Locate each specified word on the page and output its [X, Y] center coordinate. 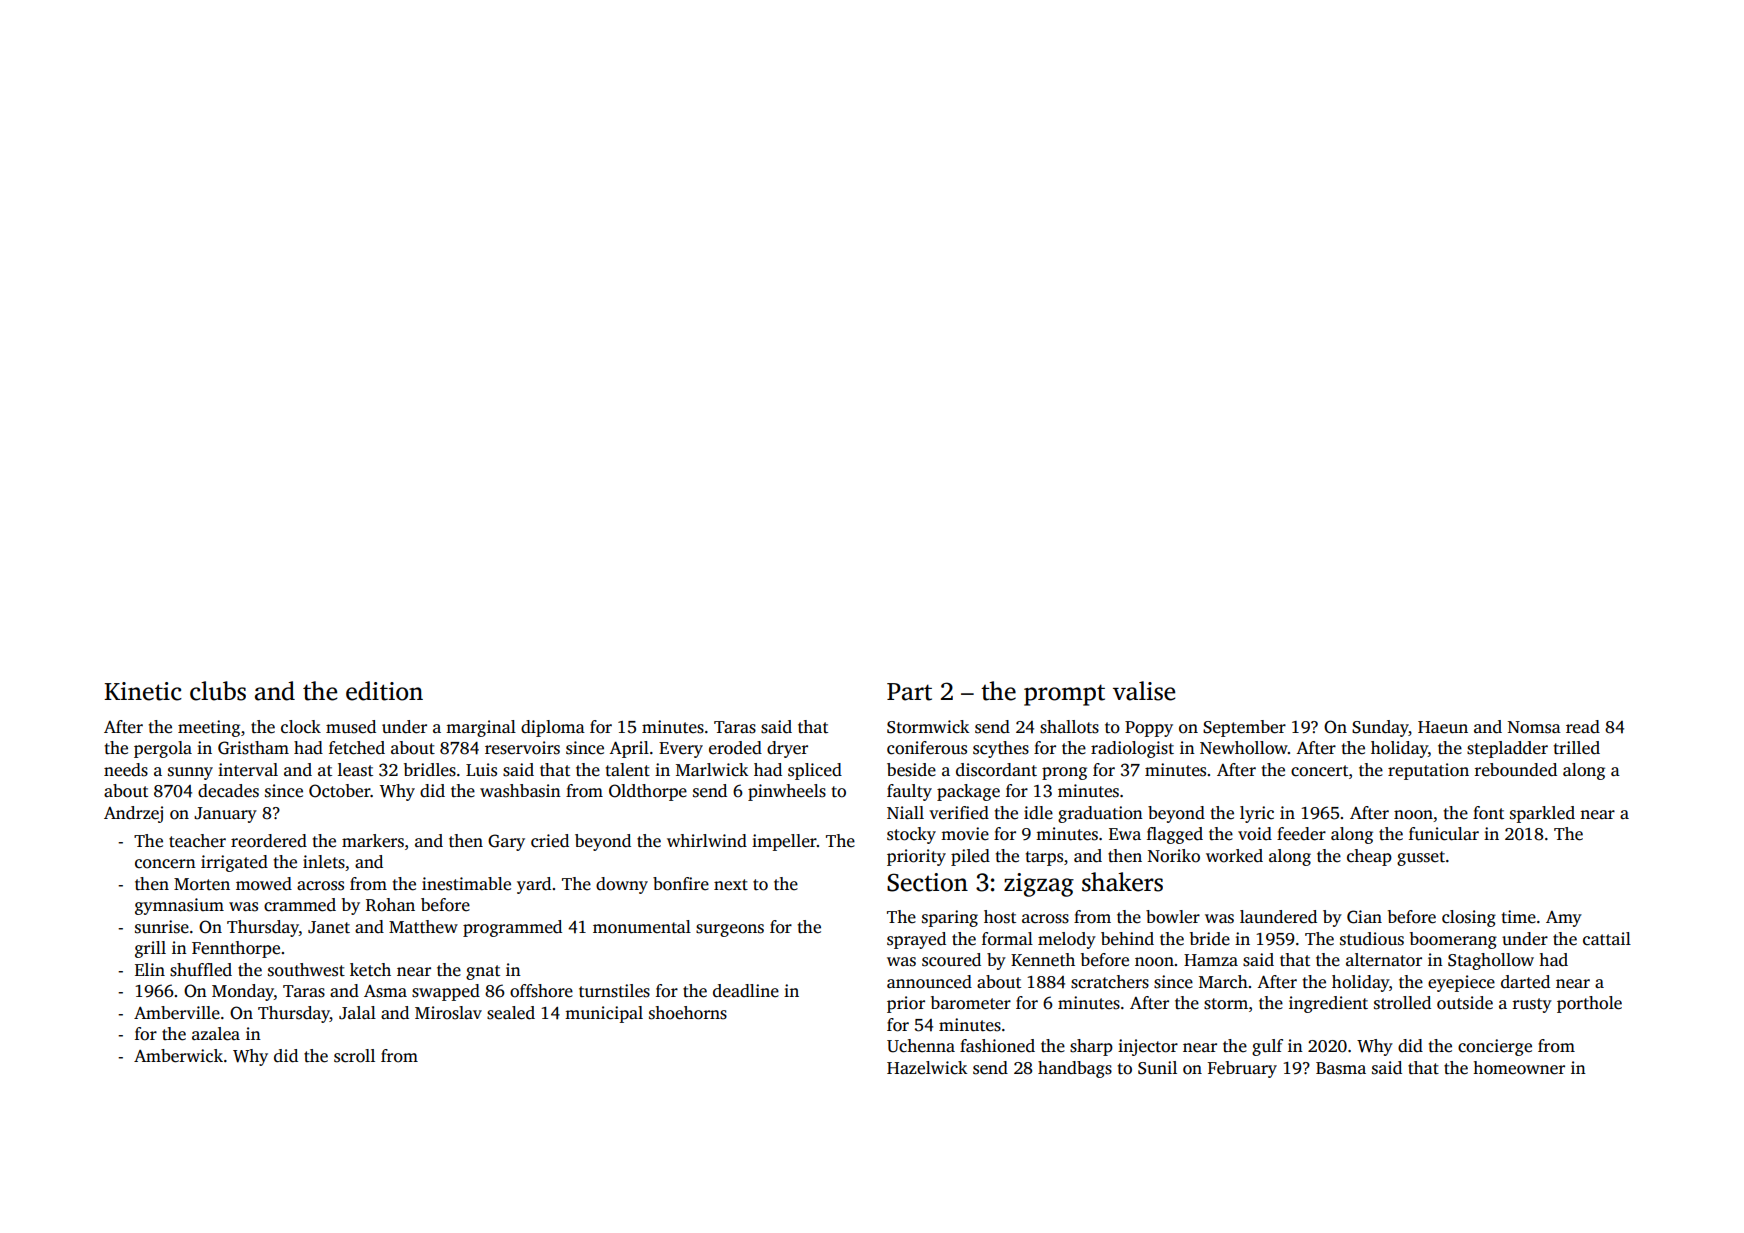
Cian [1364, 917]
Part [909, 692]
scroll [354, 1056]
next [731, 885]
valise [1144, 691]
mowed [264, 884]
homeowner [1519, 1068]
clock [301, 727]
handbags [1075, 1069]
